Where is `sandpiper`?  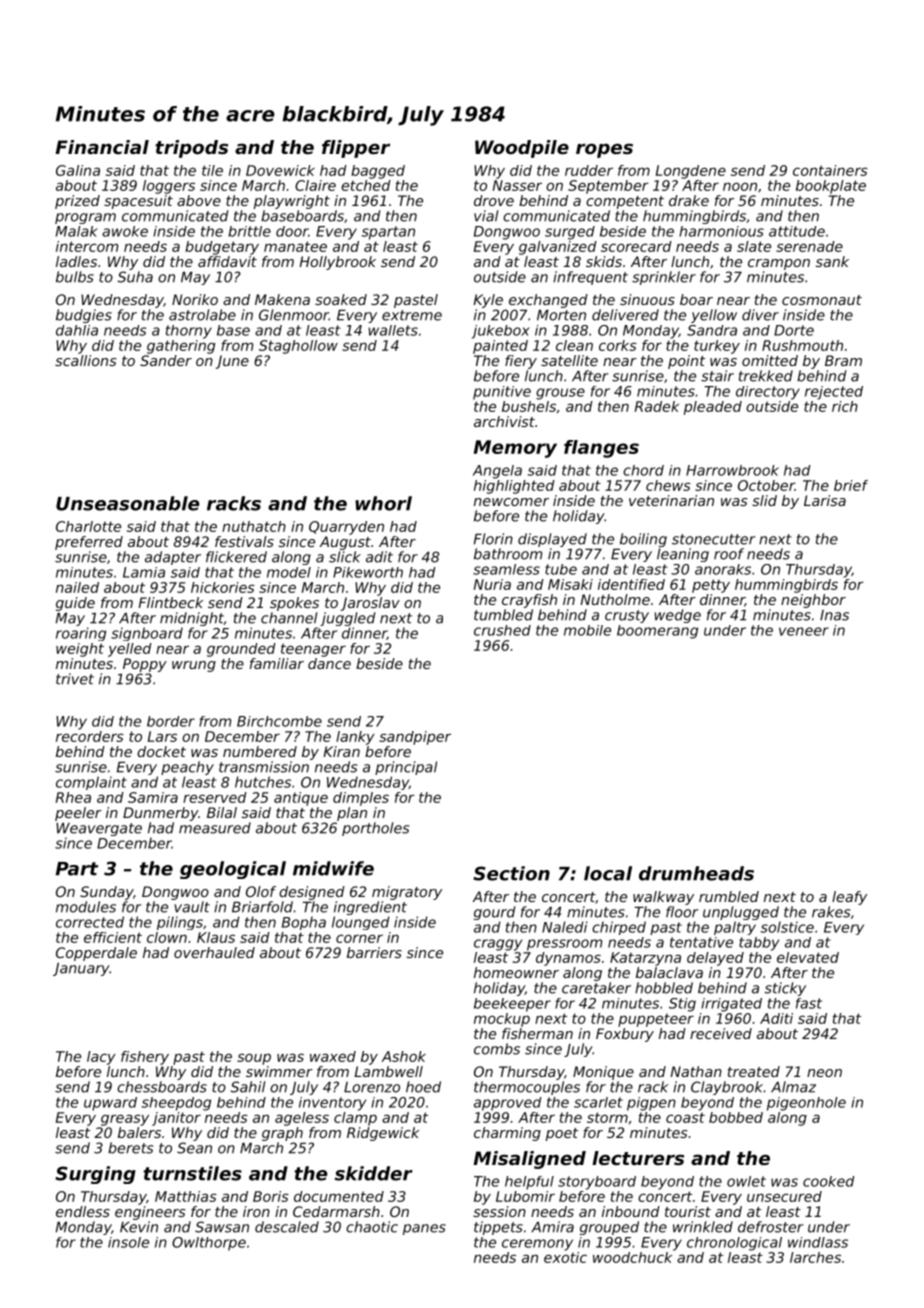
sandpiper is located at coordinates (415, 738).
